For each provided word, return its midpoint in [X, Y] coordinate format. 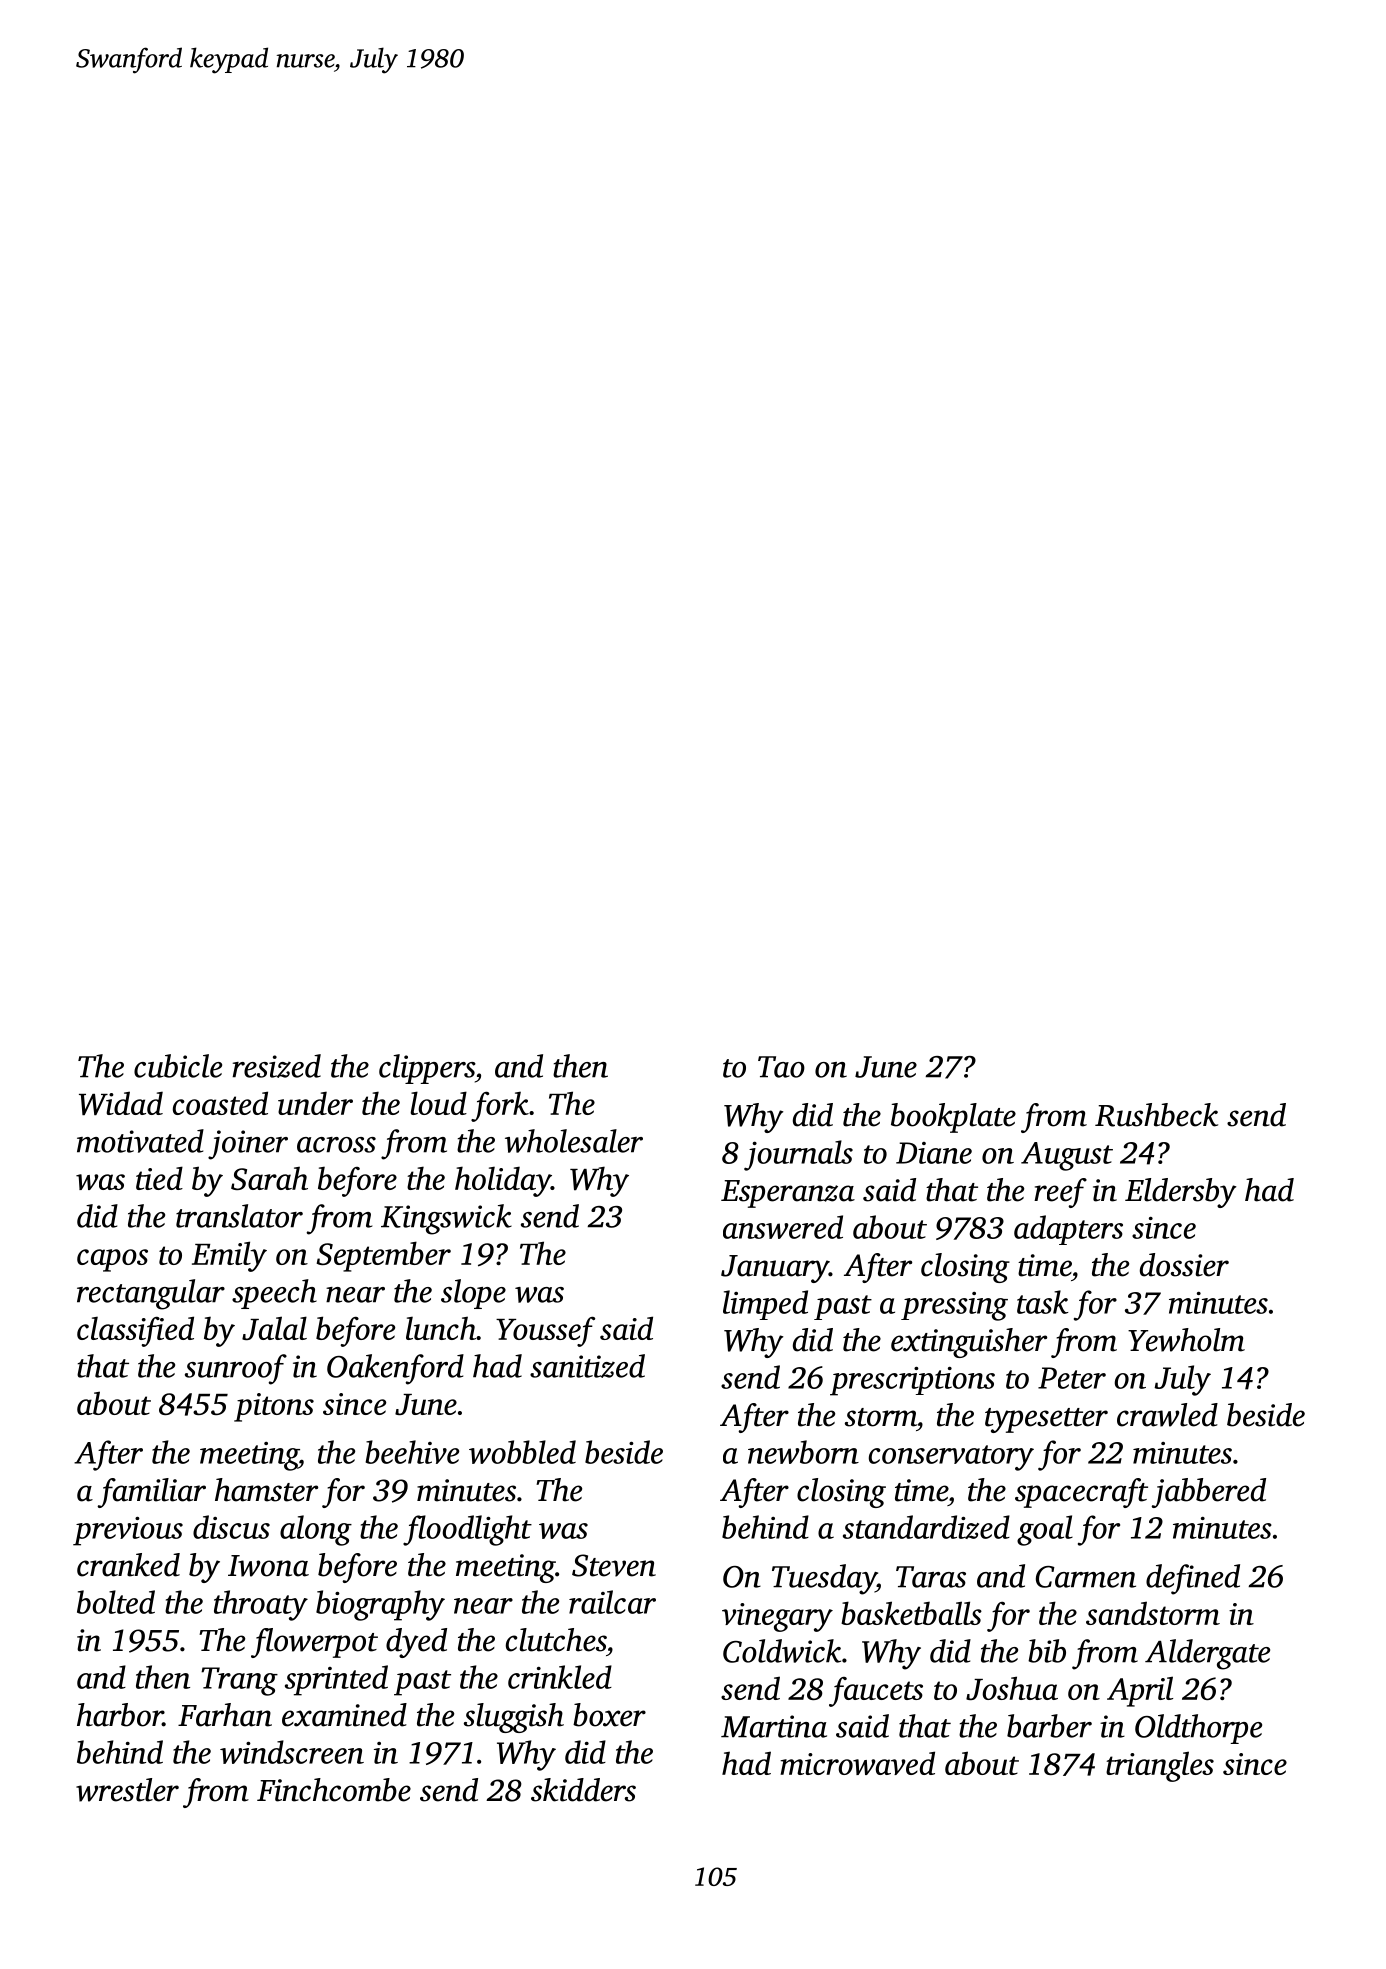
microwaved [857, 1763]
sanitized [587, 1366]
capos [112, 1260]
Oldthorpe [1198, 1729]
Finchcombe [334, 1790]
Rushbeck [1156, 1115]
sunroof [236, 1369]
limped [765, 1305]
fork [500, 1106]
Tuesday [824, 1579]
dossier [1184, 1265]
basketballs [911, 1613]
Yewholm [1186, 1340]
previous [128, 1531]
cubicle [178, 1066]
